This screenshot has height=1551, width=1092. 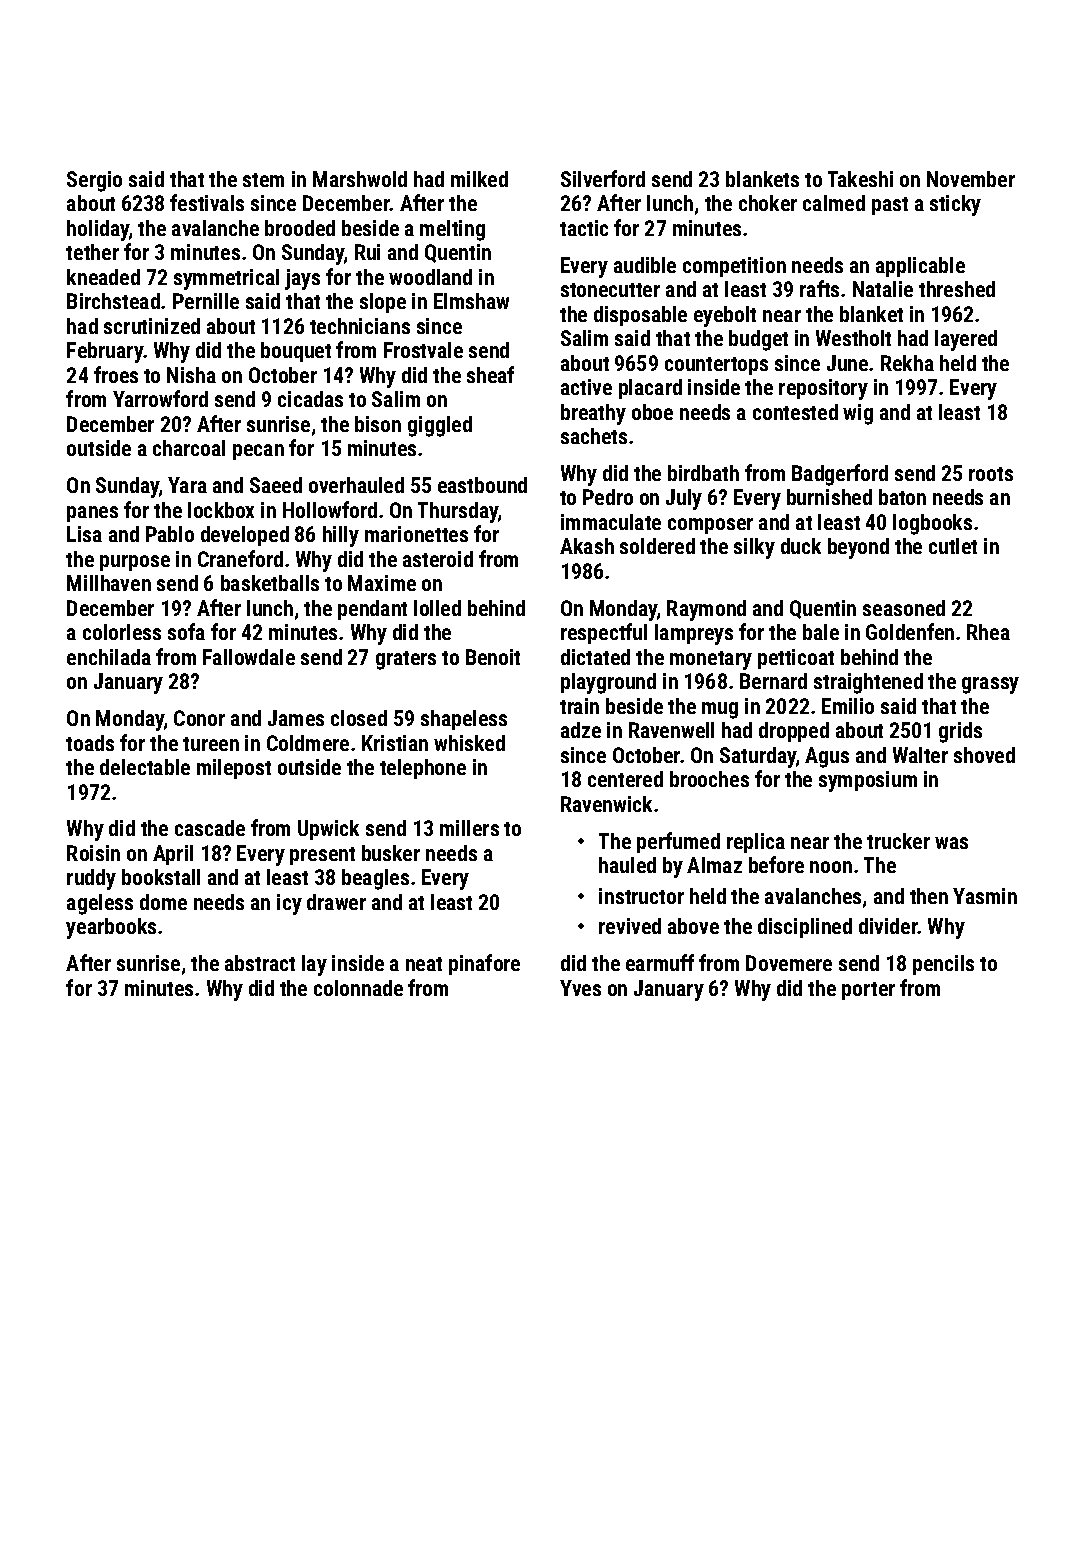 What do you see at coordinates (580, 988) in the screenshot?
I see `Yves` at bounding box center [580, 988].
